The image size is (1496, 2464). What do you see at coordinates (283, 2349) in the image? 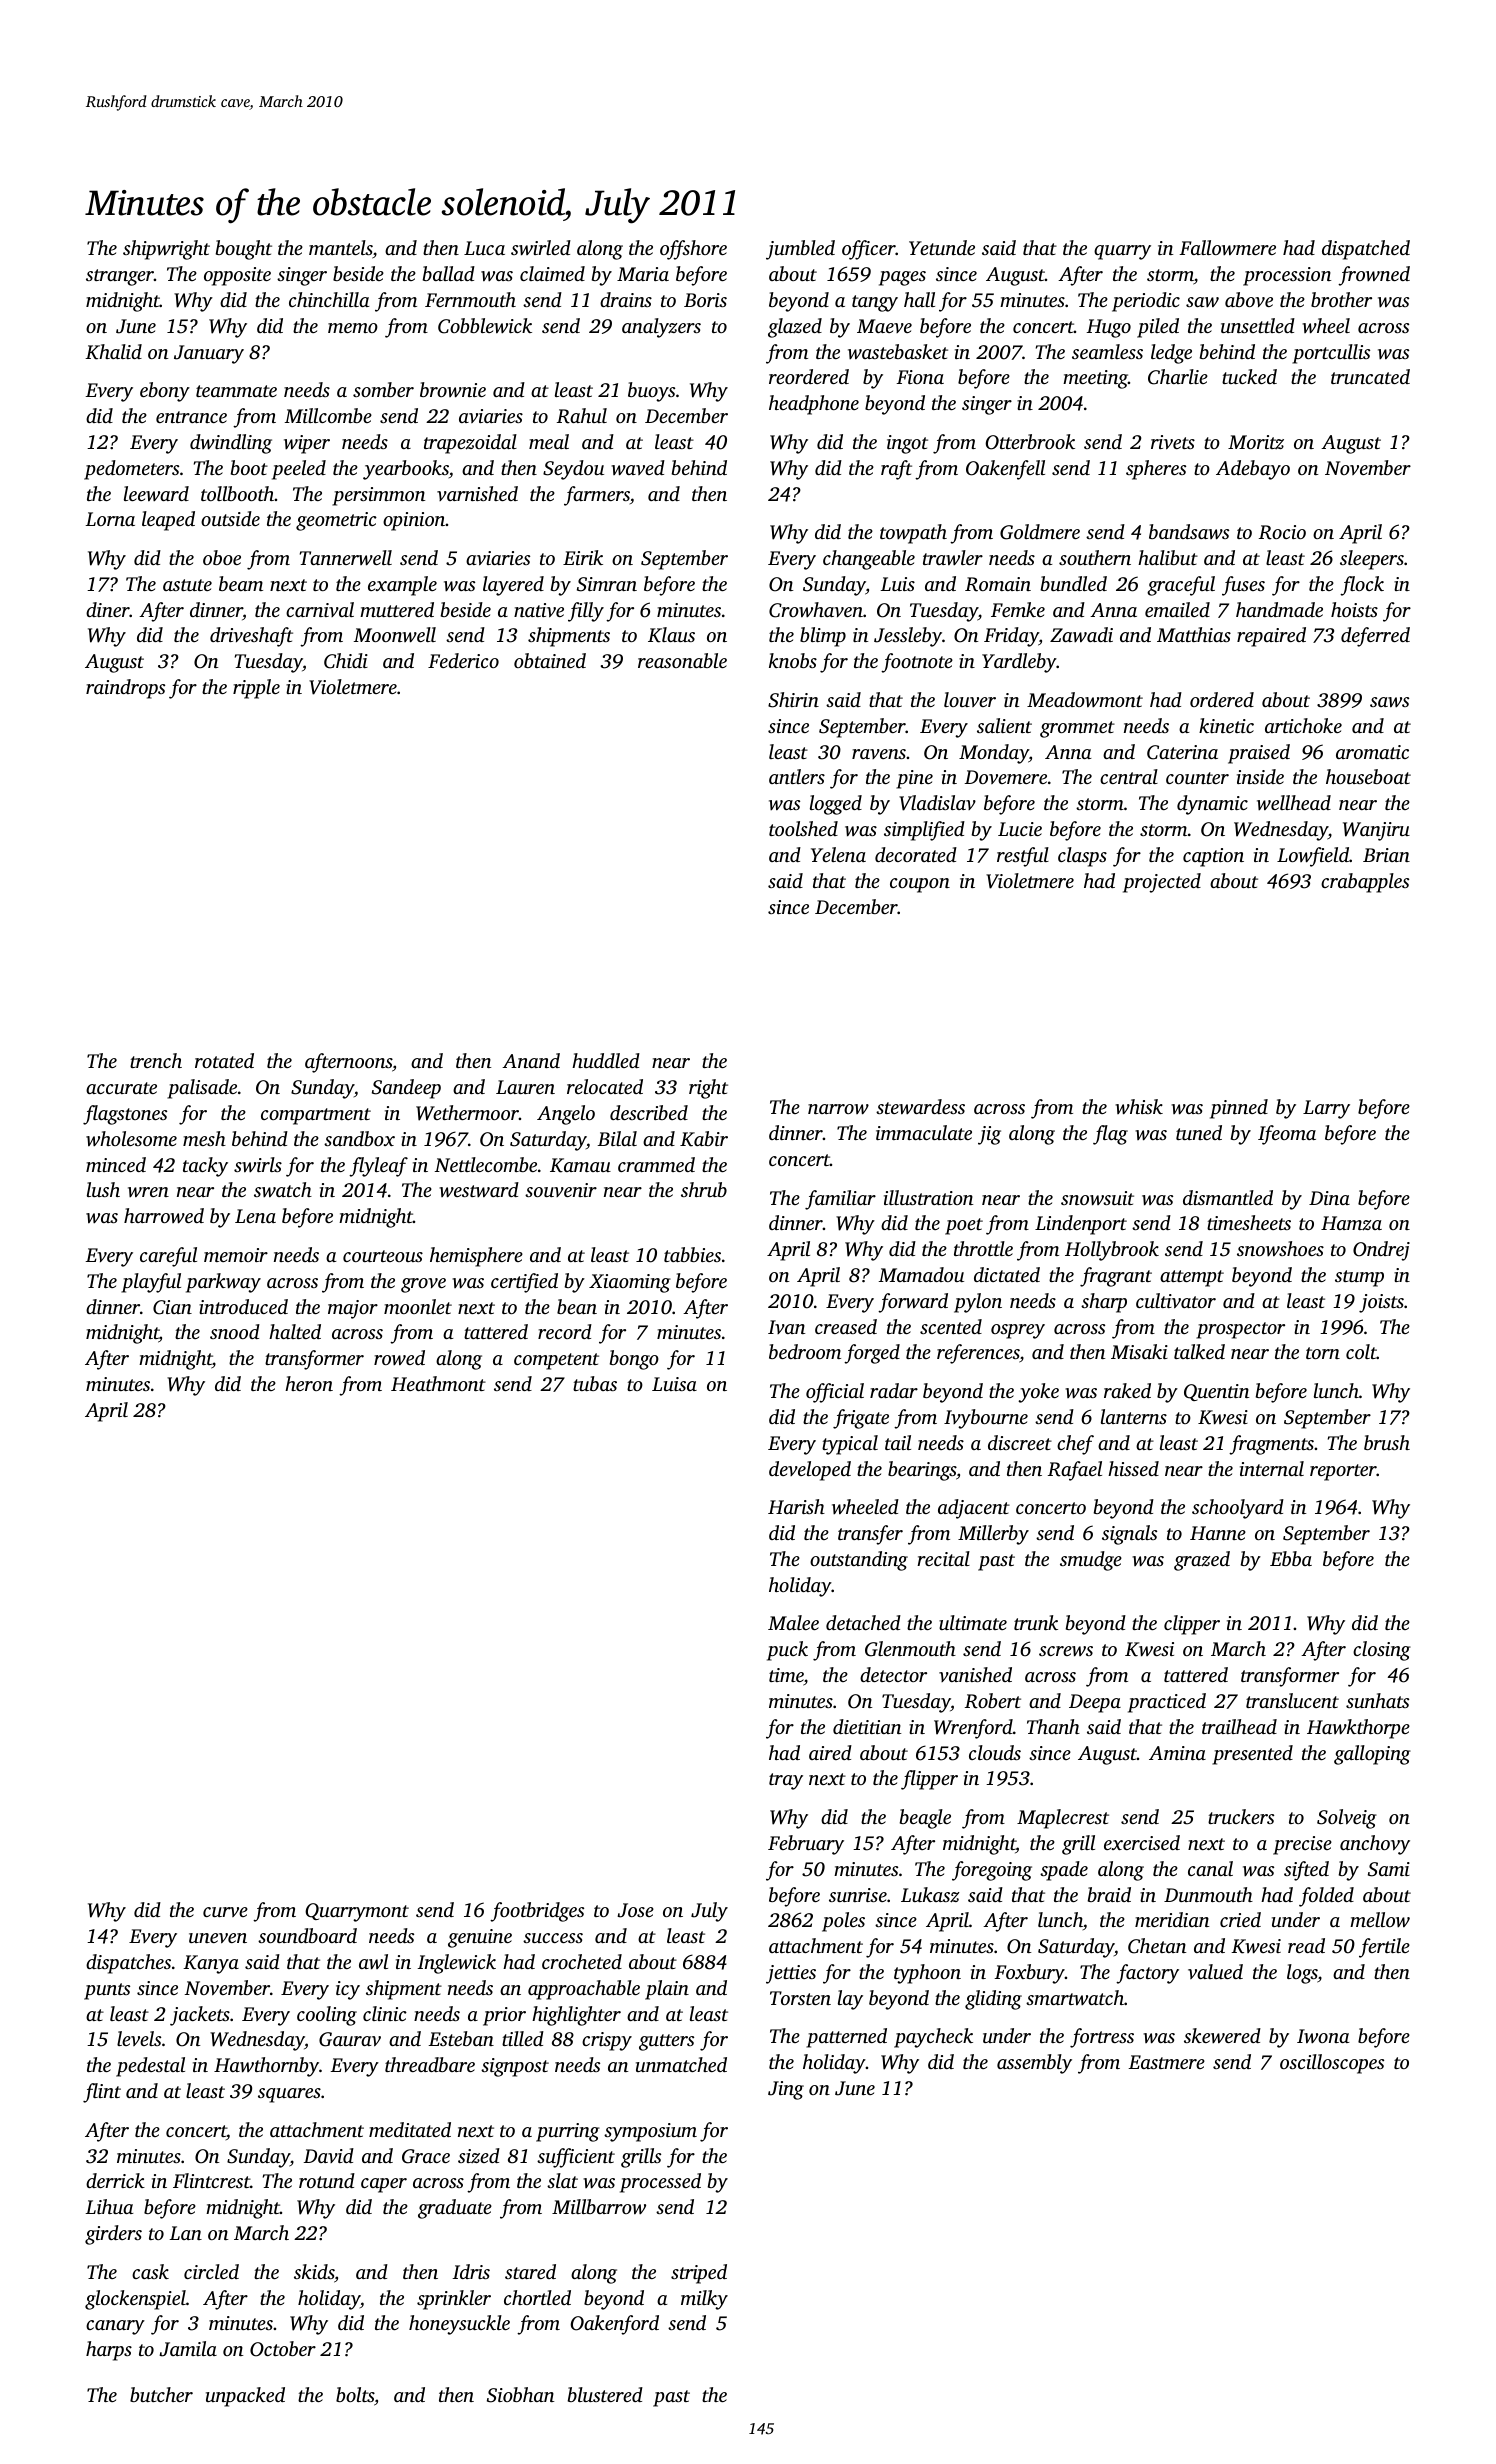
I see `October` at bounding box center [283, 2349].
